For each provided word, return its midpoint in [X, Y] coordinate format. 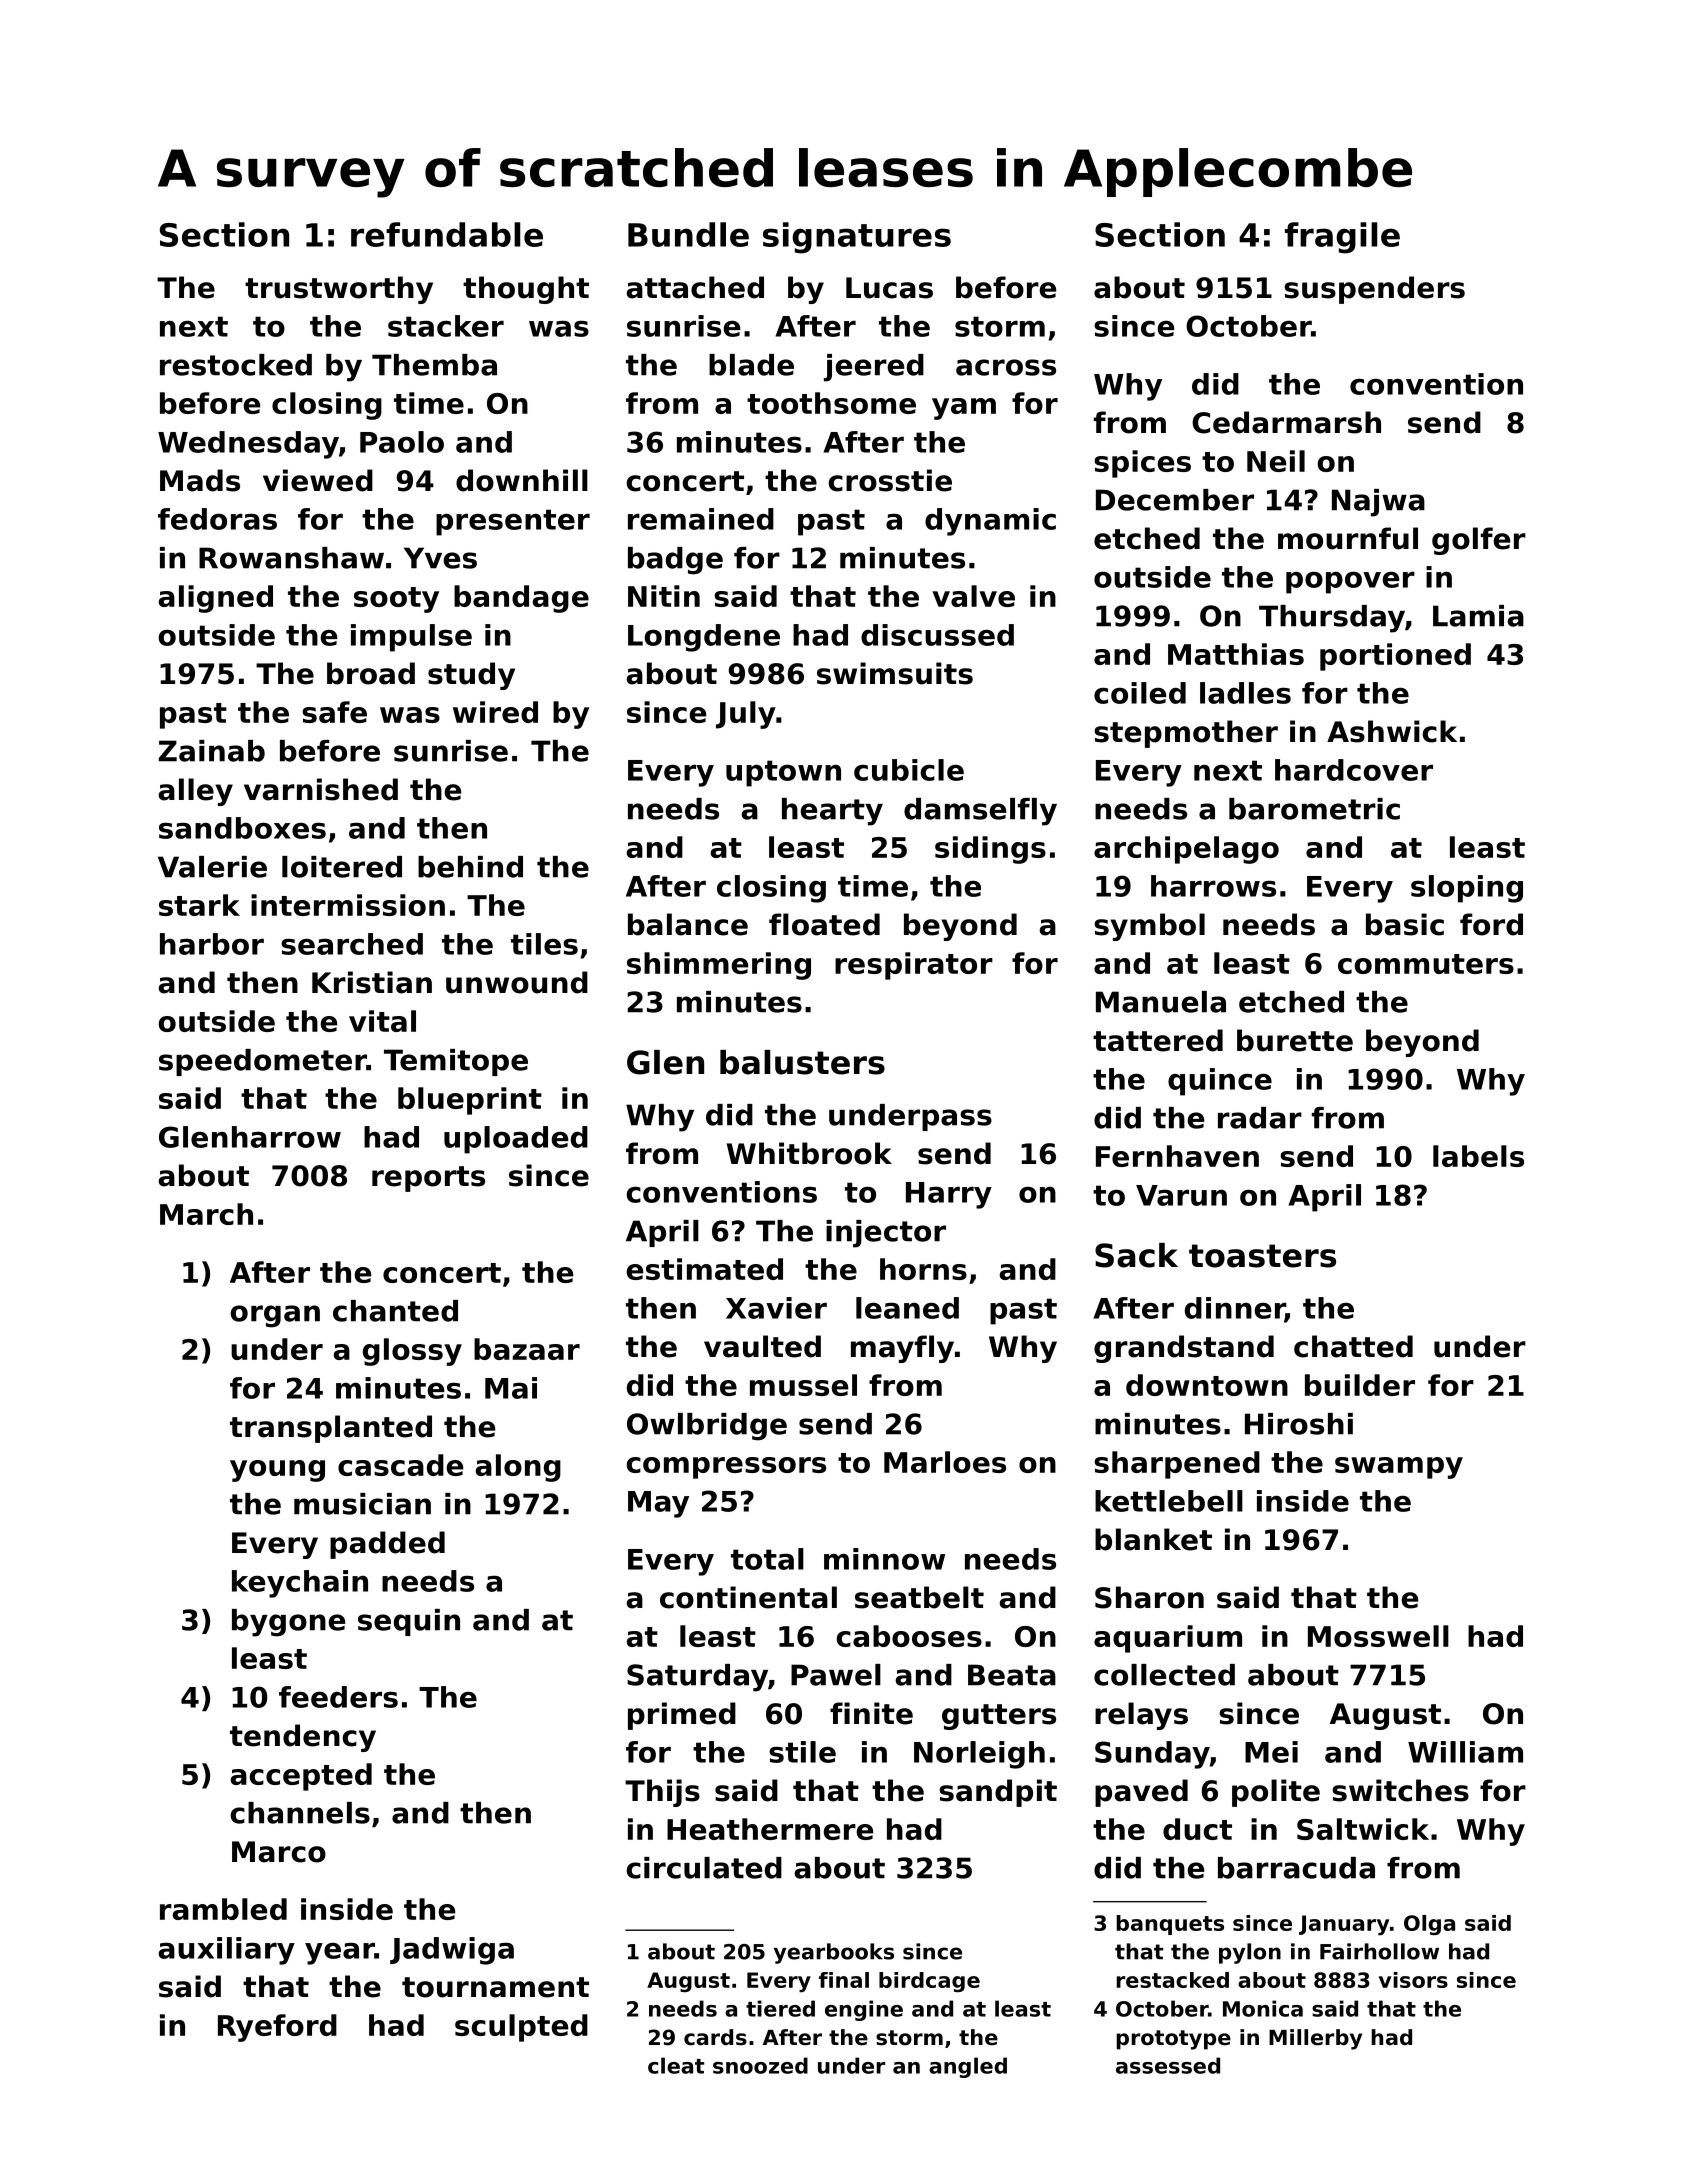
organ [275, 1316]
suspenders [1374, 290]
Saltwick [1363, 1829]
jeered [874, 368]
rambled [223, 1909]
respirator [914, 966]
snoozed [760, 2065]
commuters [1426, 964]
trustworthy [339, 290]
